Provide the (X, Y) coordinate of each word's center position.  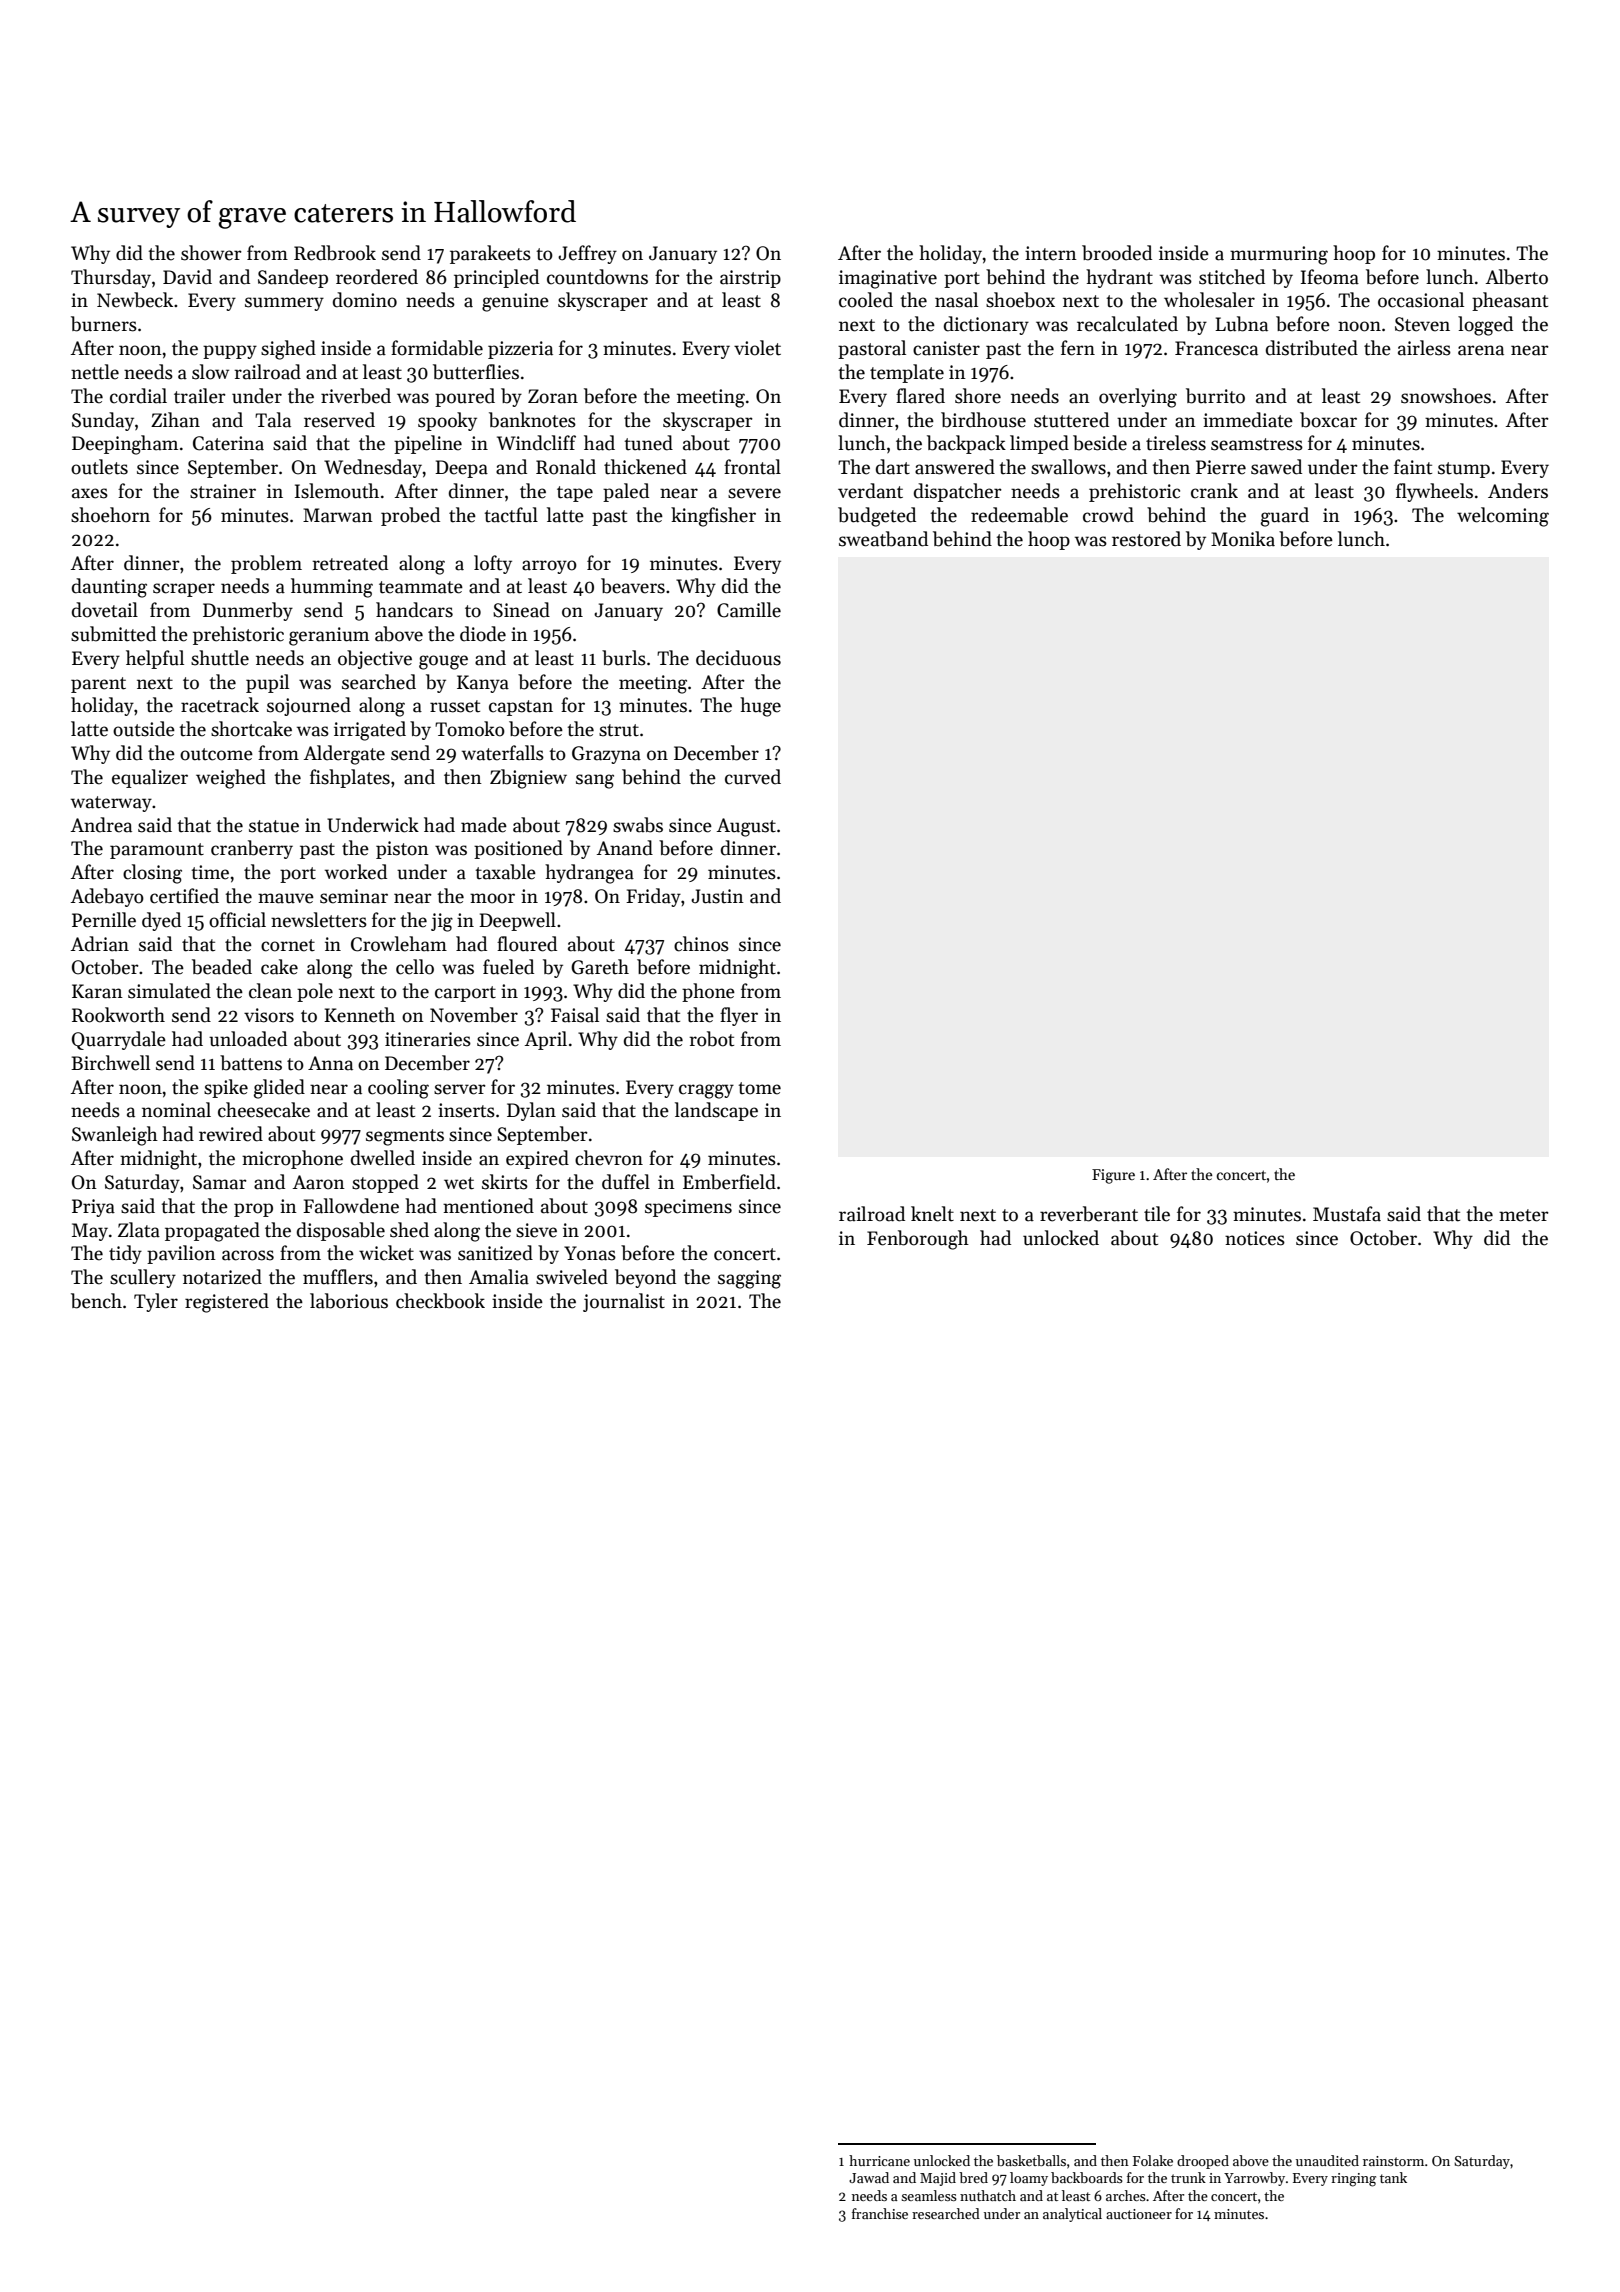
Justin (717, 896)
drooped (1203, 2162)
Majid (938, 2179)
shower (211, 253)
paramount (157, 851)
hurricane (879, 2160)
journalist (624, 1302)
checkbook (440, 1301)
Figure (1113, 1176)
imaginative (888, 279)
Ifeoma (1330, 277)
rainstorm (1393, 2161)
